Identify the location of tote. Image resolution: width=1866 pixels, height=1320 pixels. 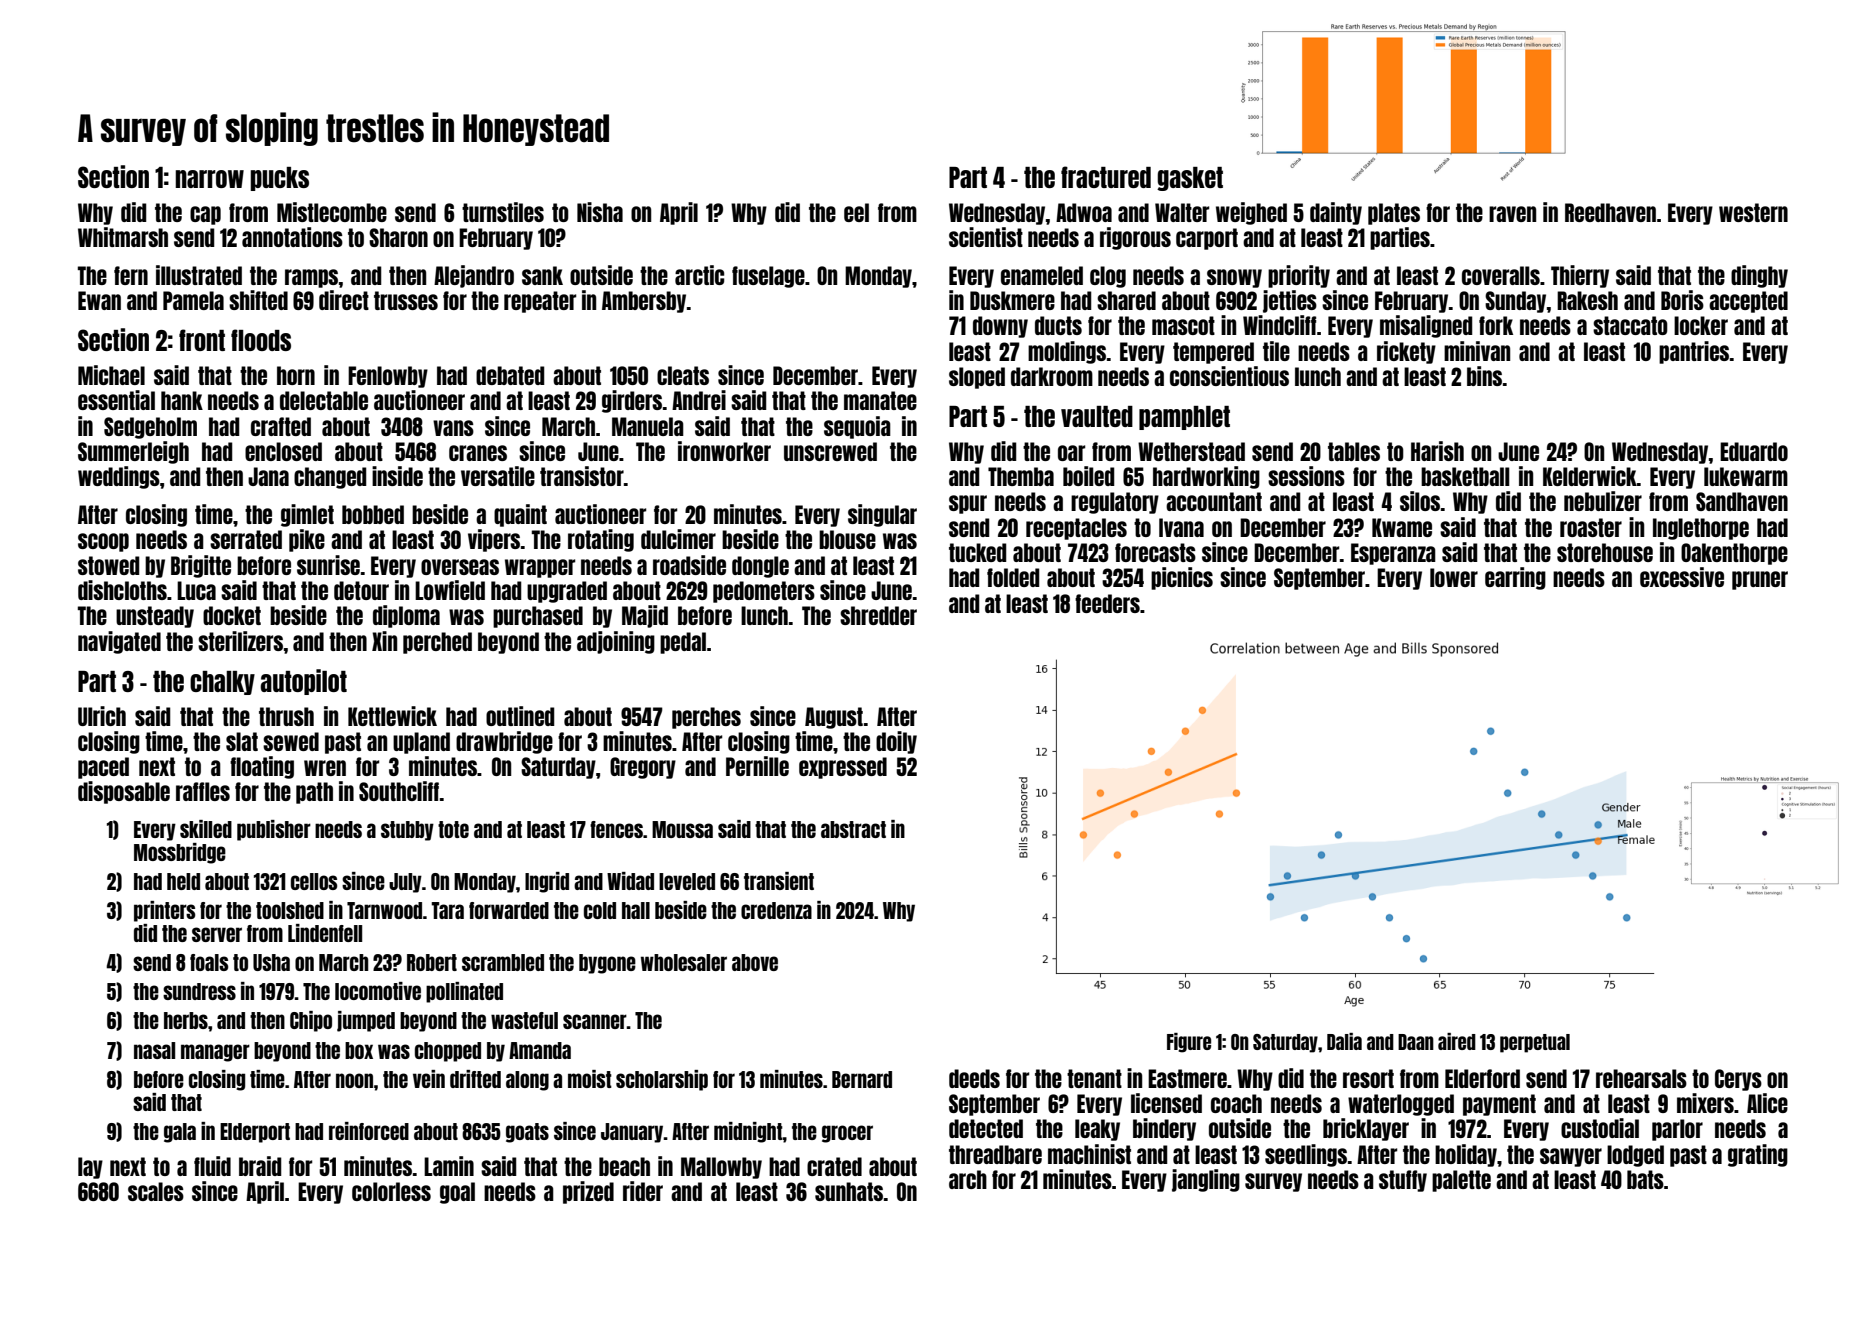
(453, 829).
